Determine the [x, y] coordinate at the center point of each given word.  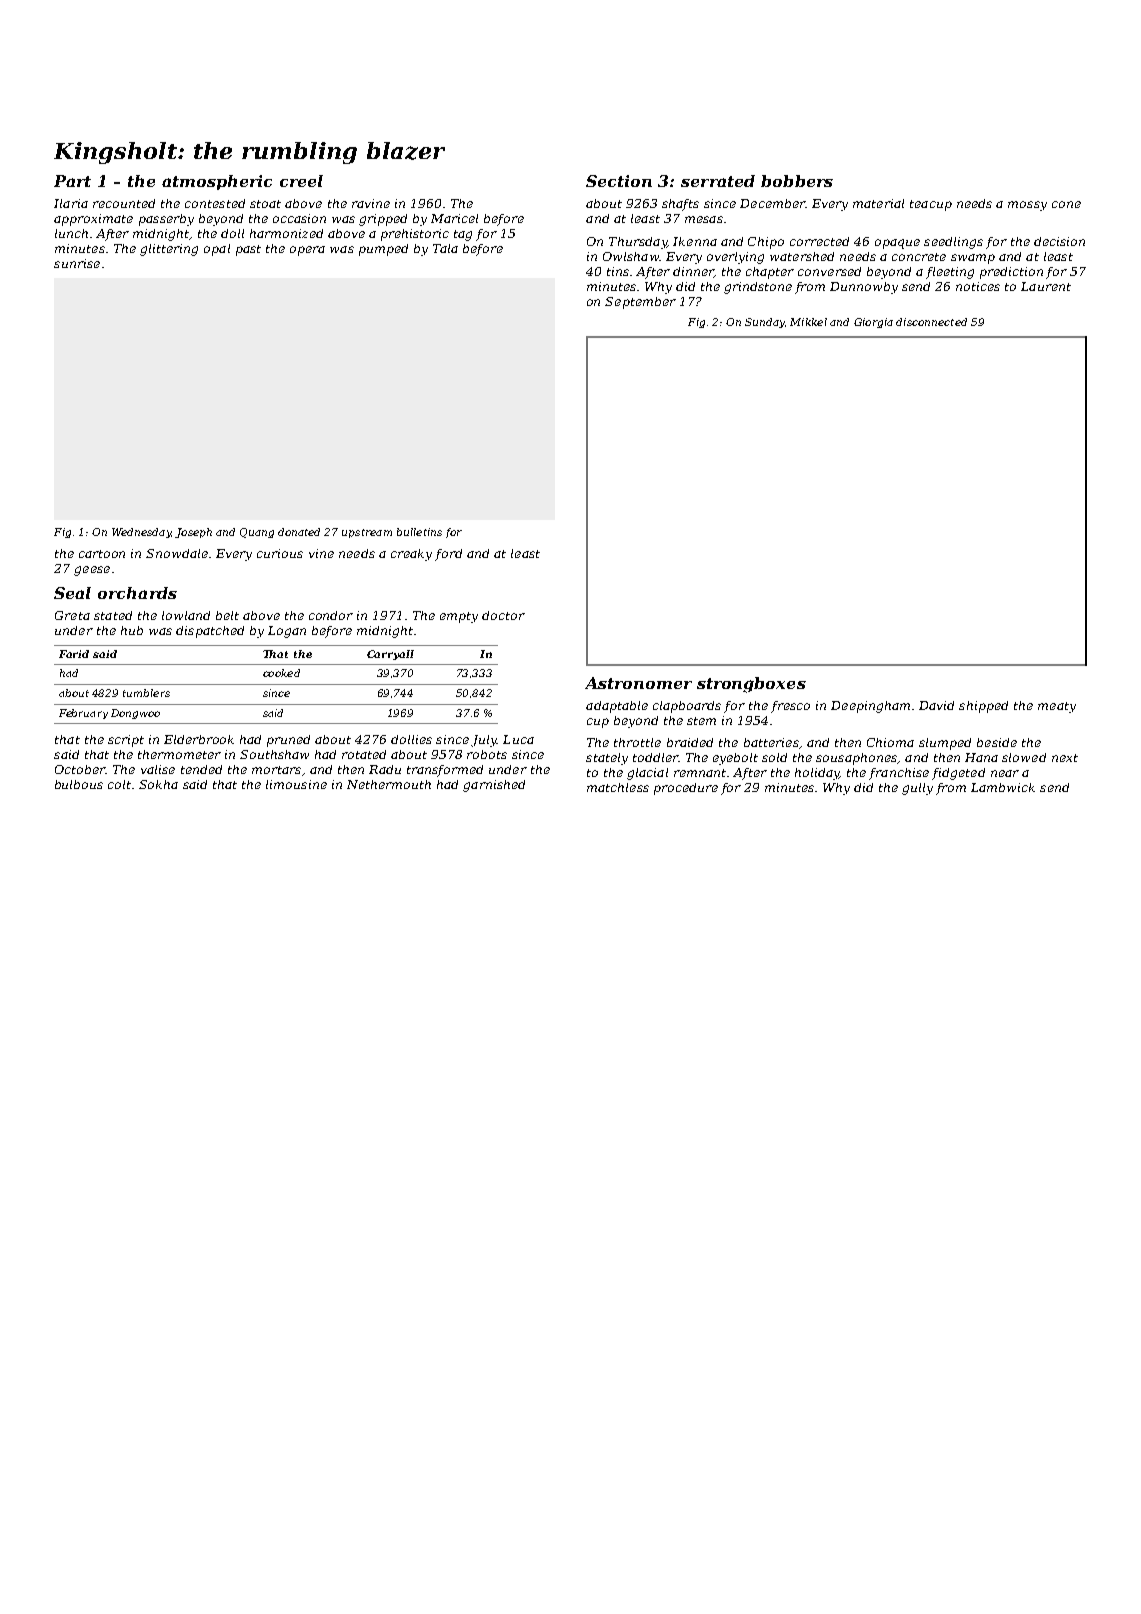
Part [72, 181]
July [484, 741]
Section [619, 181]
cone [1066, 204]
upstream [367, 533]
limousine [296, 784]
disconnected [931, 322]
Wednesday [141, 533]
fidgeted [958, 774]
